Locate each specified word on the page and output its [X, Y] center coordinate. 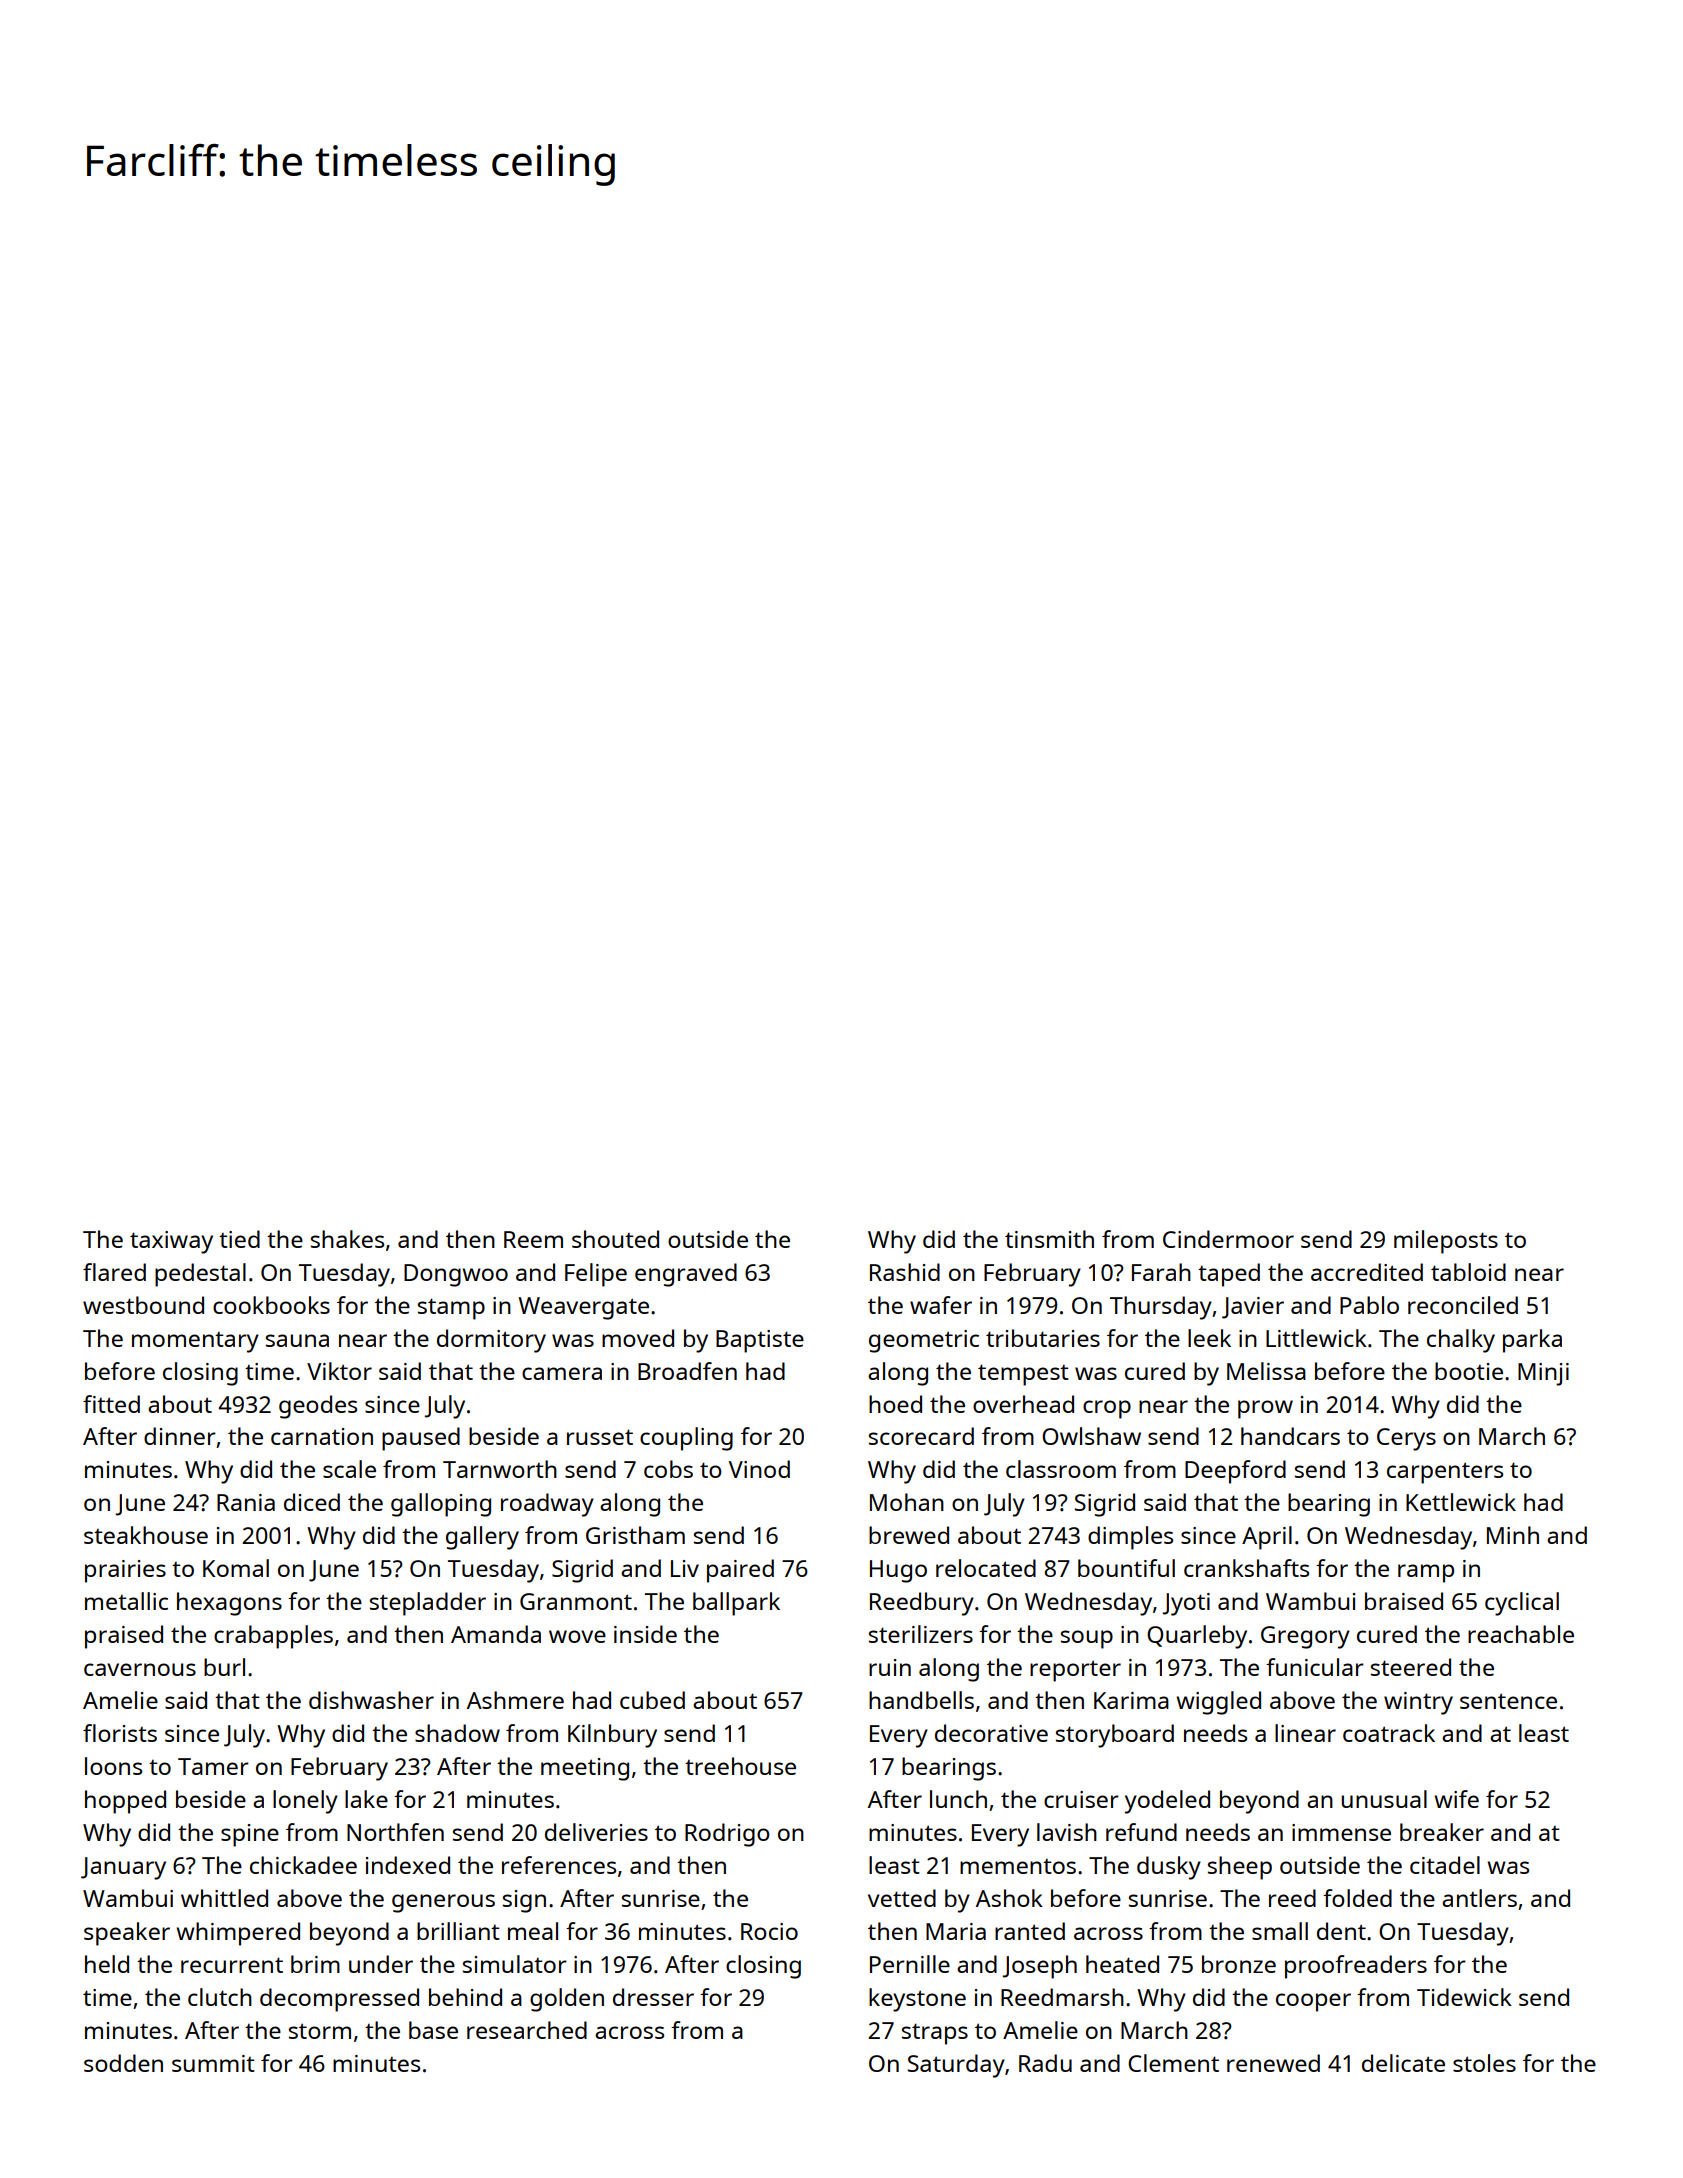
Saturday [956, 2066]
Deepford [1235, 1472]
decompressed [339, 2000]
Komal [236, 1568]
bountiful [1126, 1568]
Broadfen [687, 1371]
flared [114, 1272]
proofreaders [1356, 1967]
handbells [921, 1700]
